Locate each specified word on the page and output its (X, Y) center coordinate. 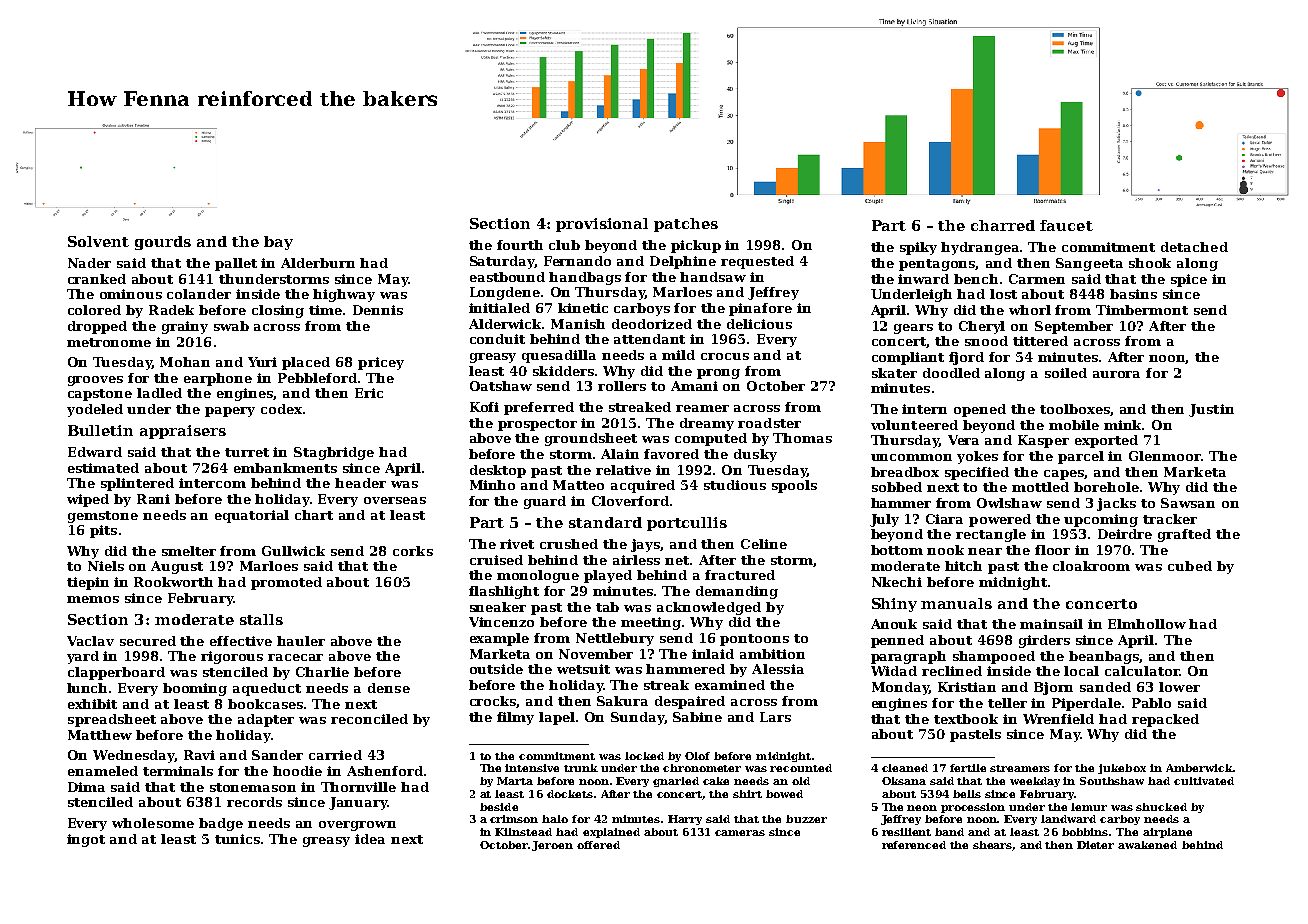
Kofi (484, 407)
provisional (602, 225)
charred (1003, 225)
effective (241, 641)
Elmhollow (1147, 624)
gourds (163, 243)
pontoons (754, 640)
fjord (966, 358)
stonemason (253, 787)
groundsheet (591, 439)
